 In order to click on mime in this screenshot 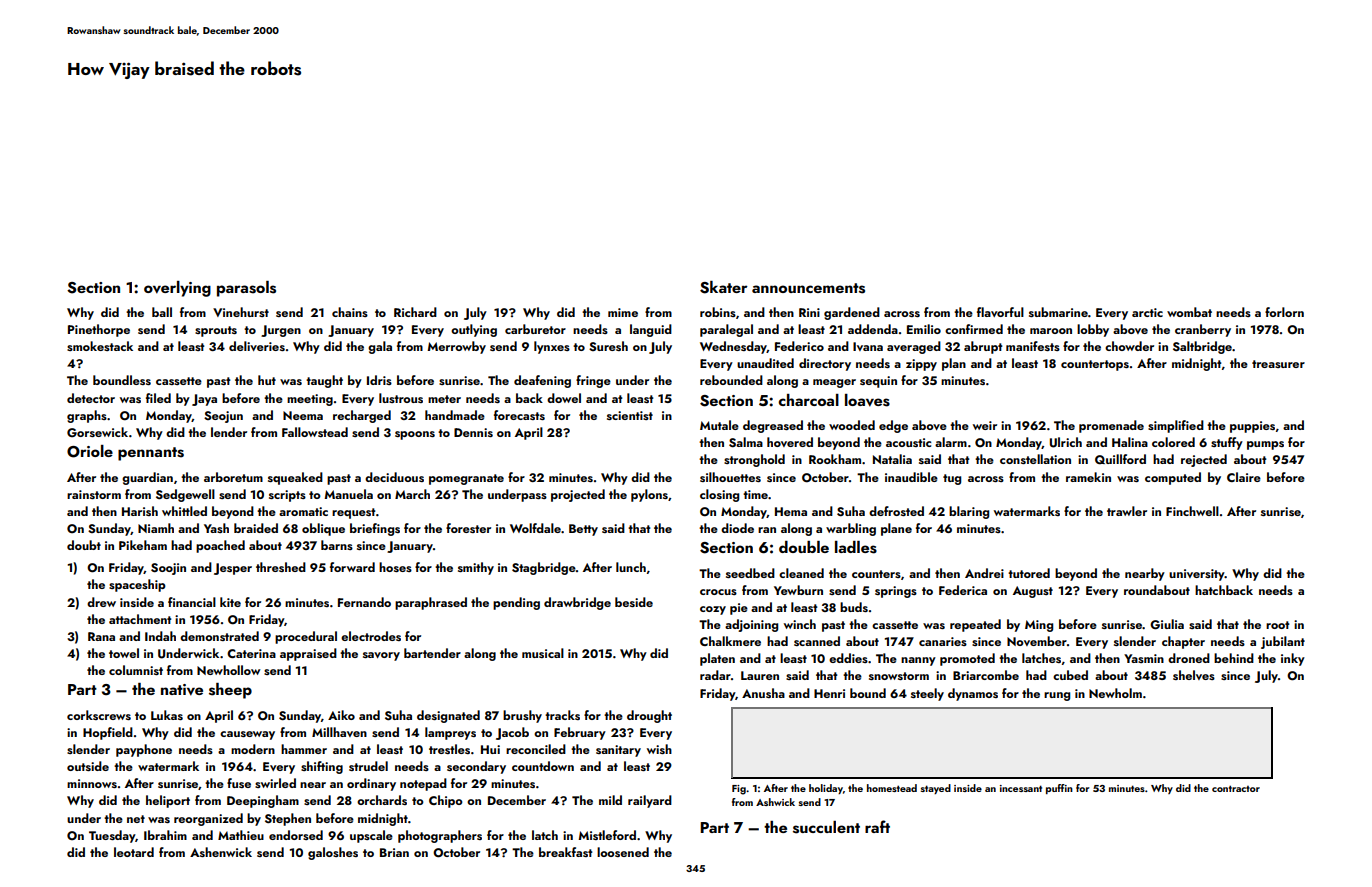, I will do `click(623, 312)`.
